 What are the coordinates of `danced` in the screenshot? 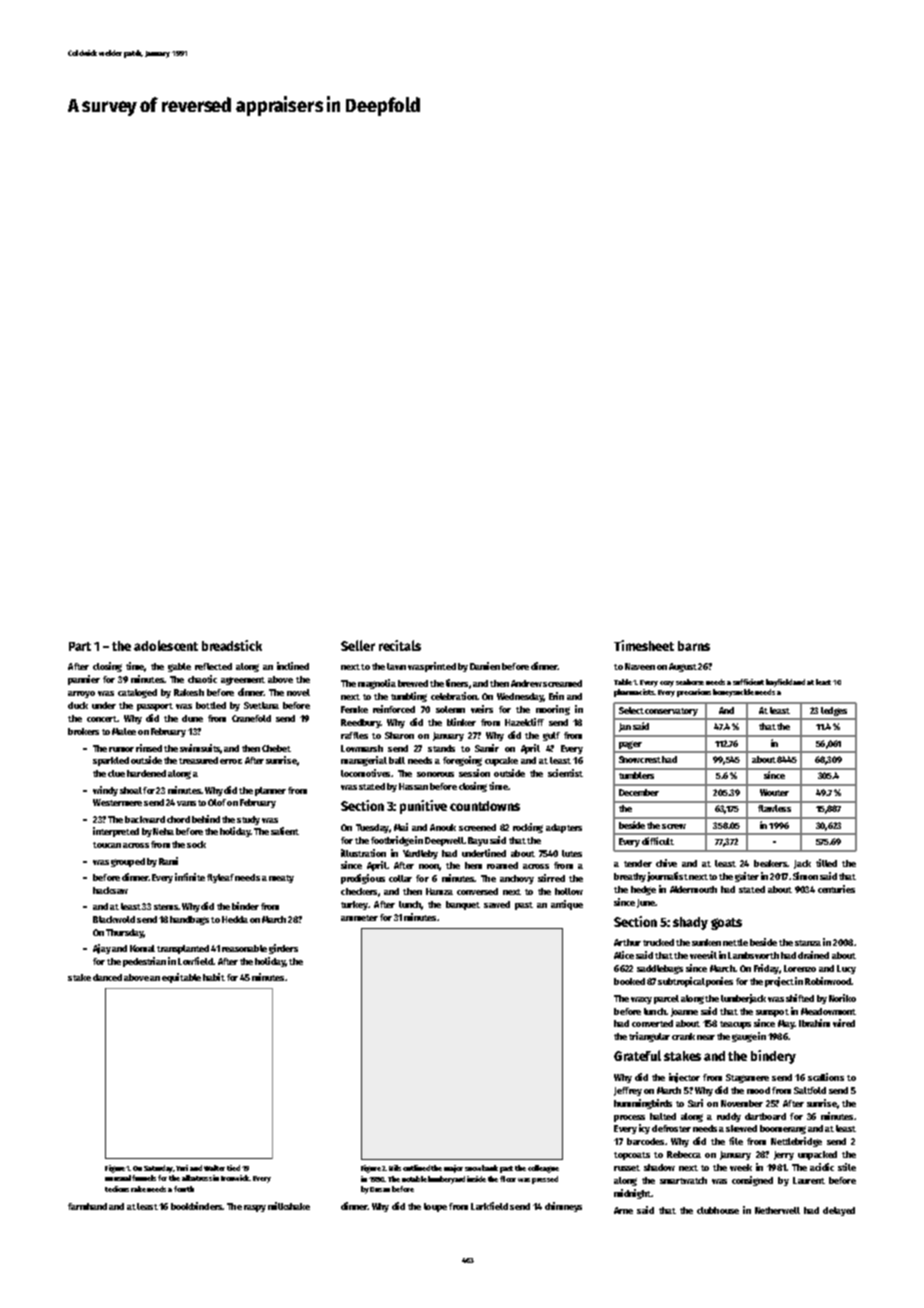 It's located at (107, 977).
